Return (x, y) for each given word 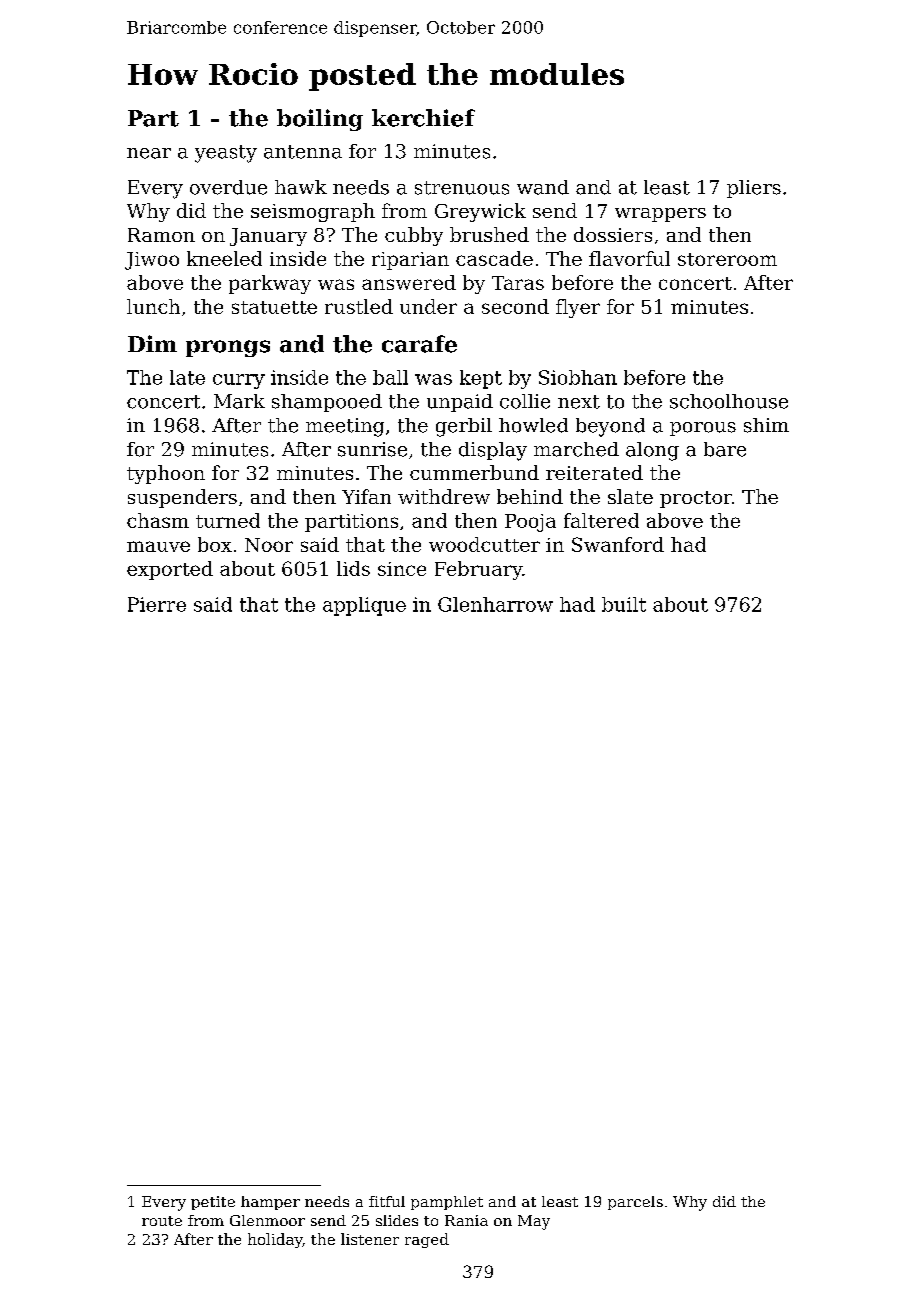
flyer (578, 308)
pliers (754, 189)
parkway (270, 284)
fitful (387, 1201)
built (624, 604)
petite (213, 1203)
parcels (635, 1203)
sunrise (372, 449)
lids (353, 568)
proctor (696, 499)
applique (364, 606)
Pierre (157, 604)
